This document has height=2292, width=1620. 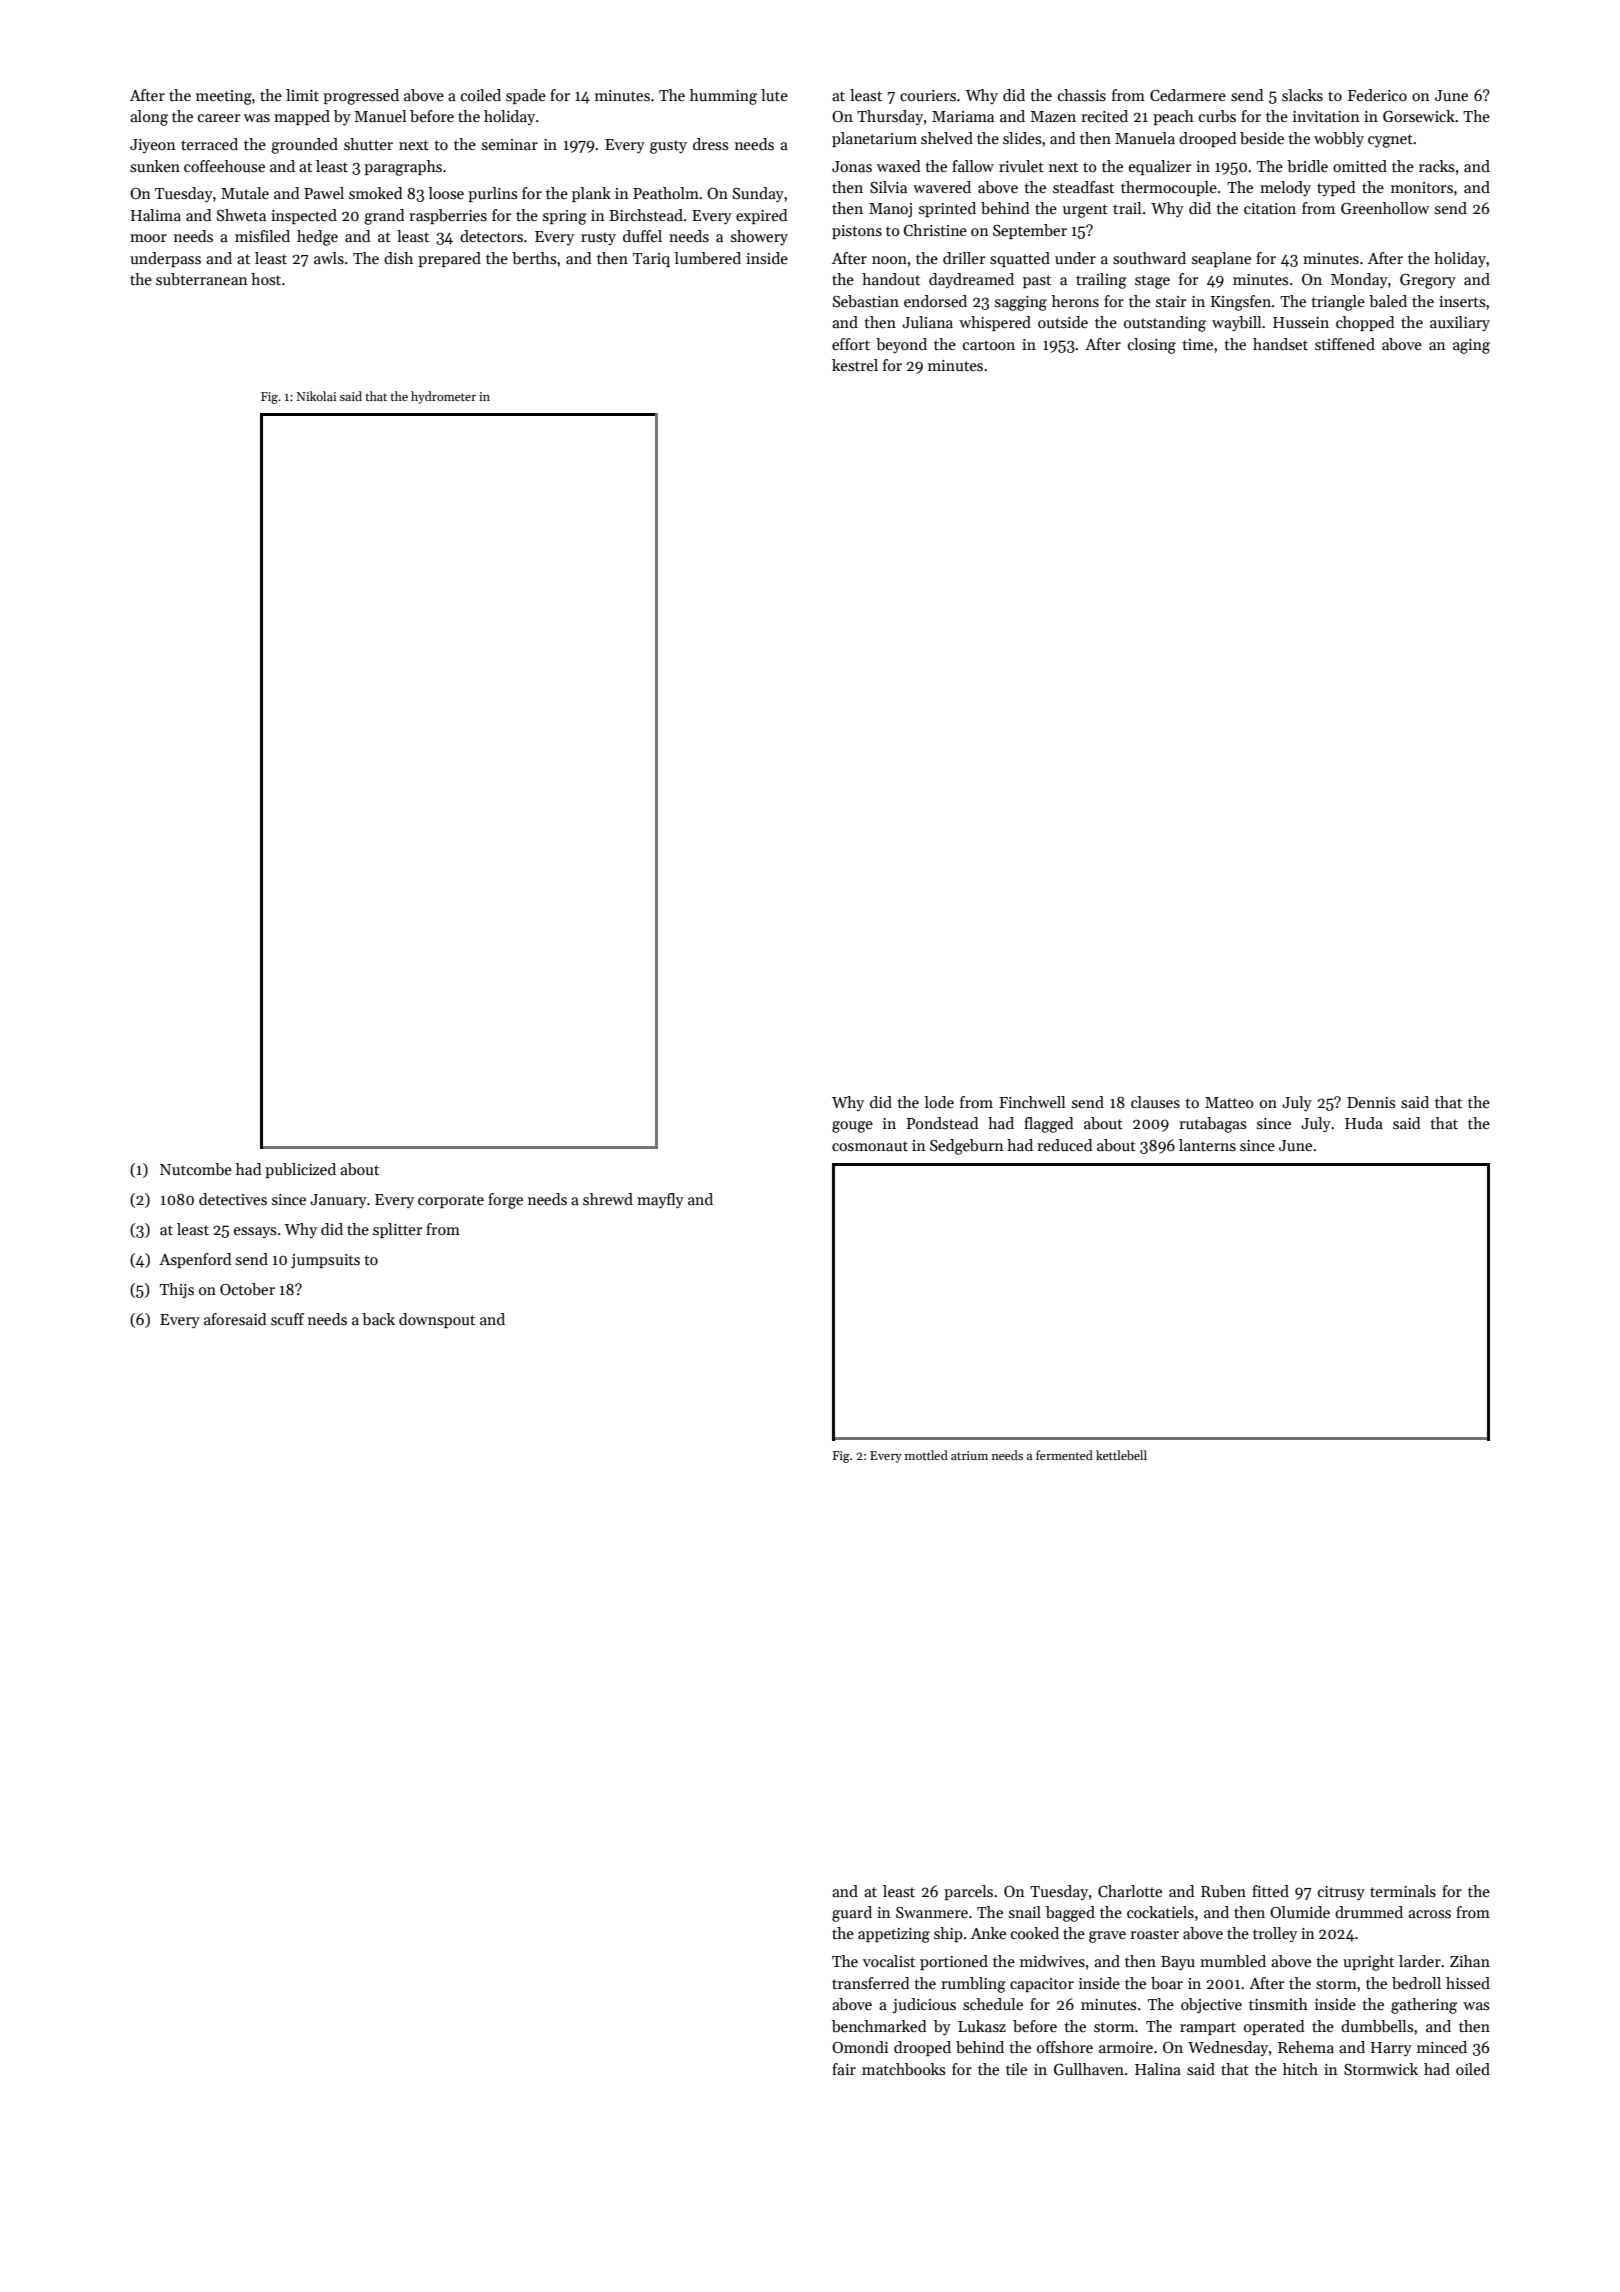 What do you see at coordinates (287, 1319) in the document?
I see `scuff` at bounding box center [287, 1319].
